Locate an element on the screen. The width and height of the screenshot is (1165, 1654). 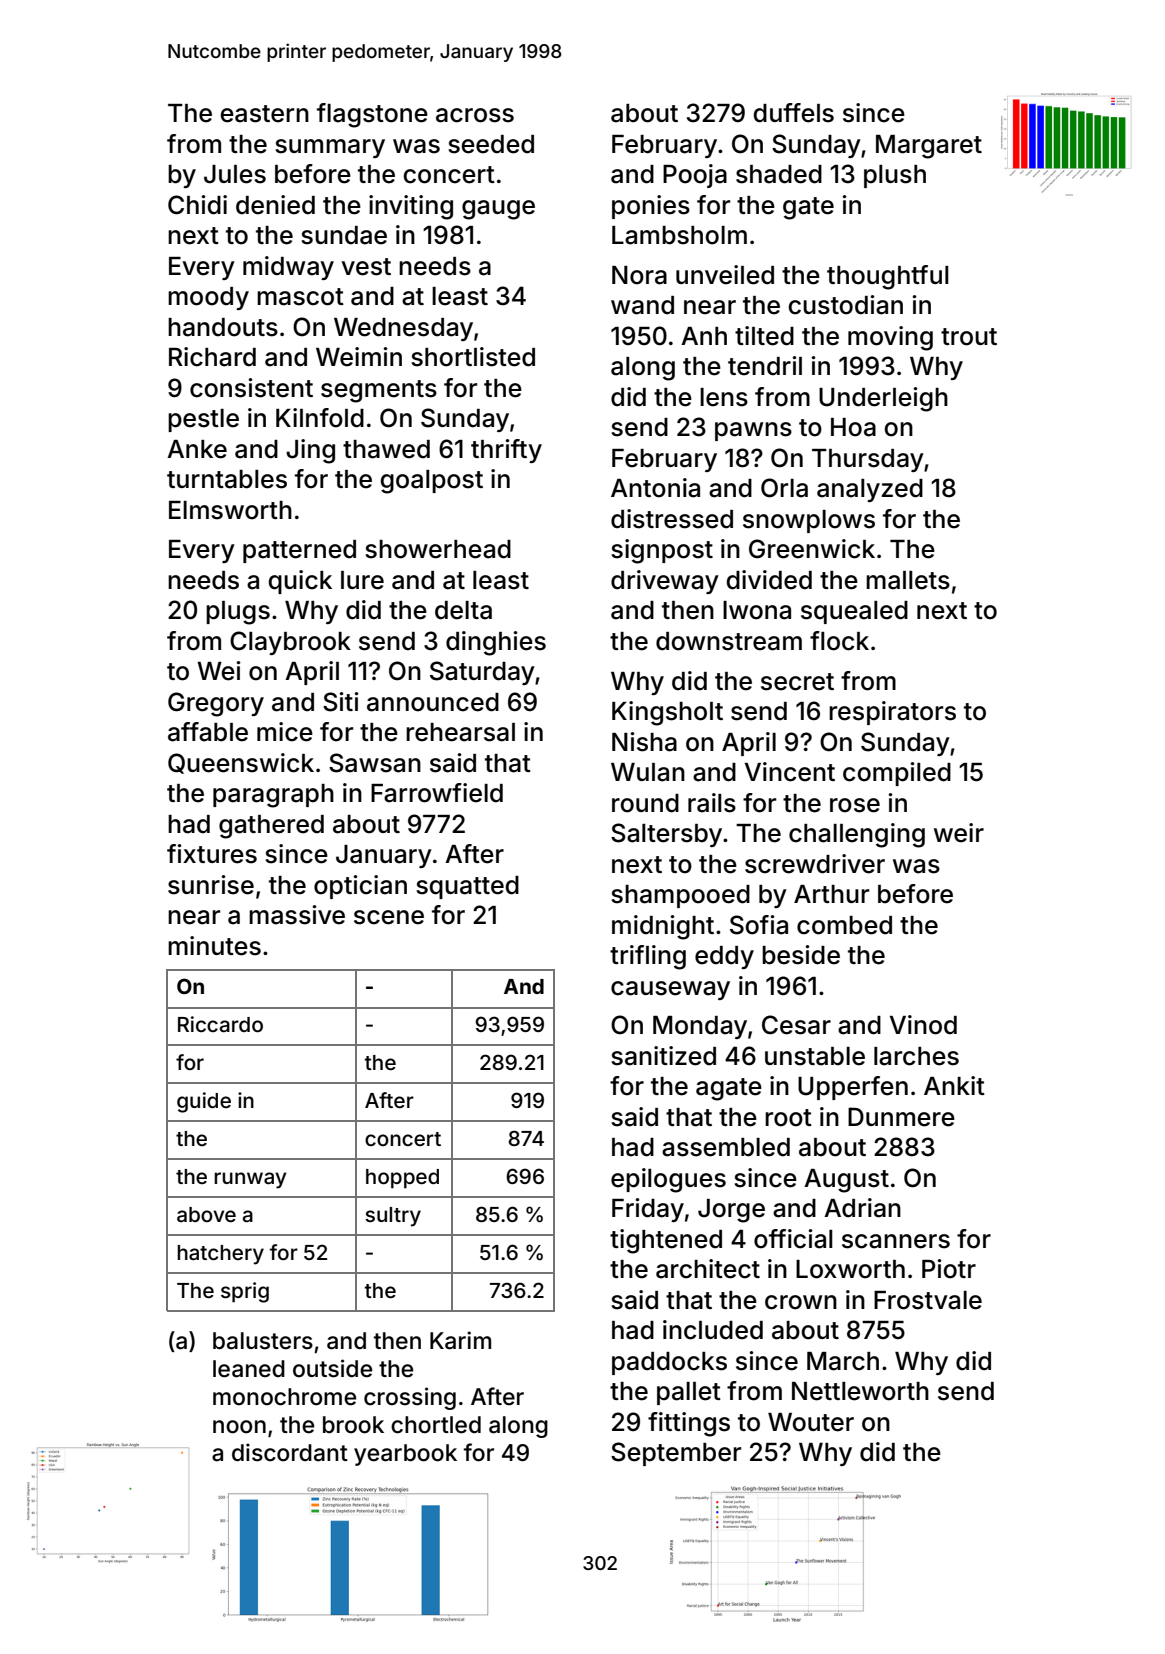
plugs is located at coordinates (238, 613).
